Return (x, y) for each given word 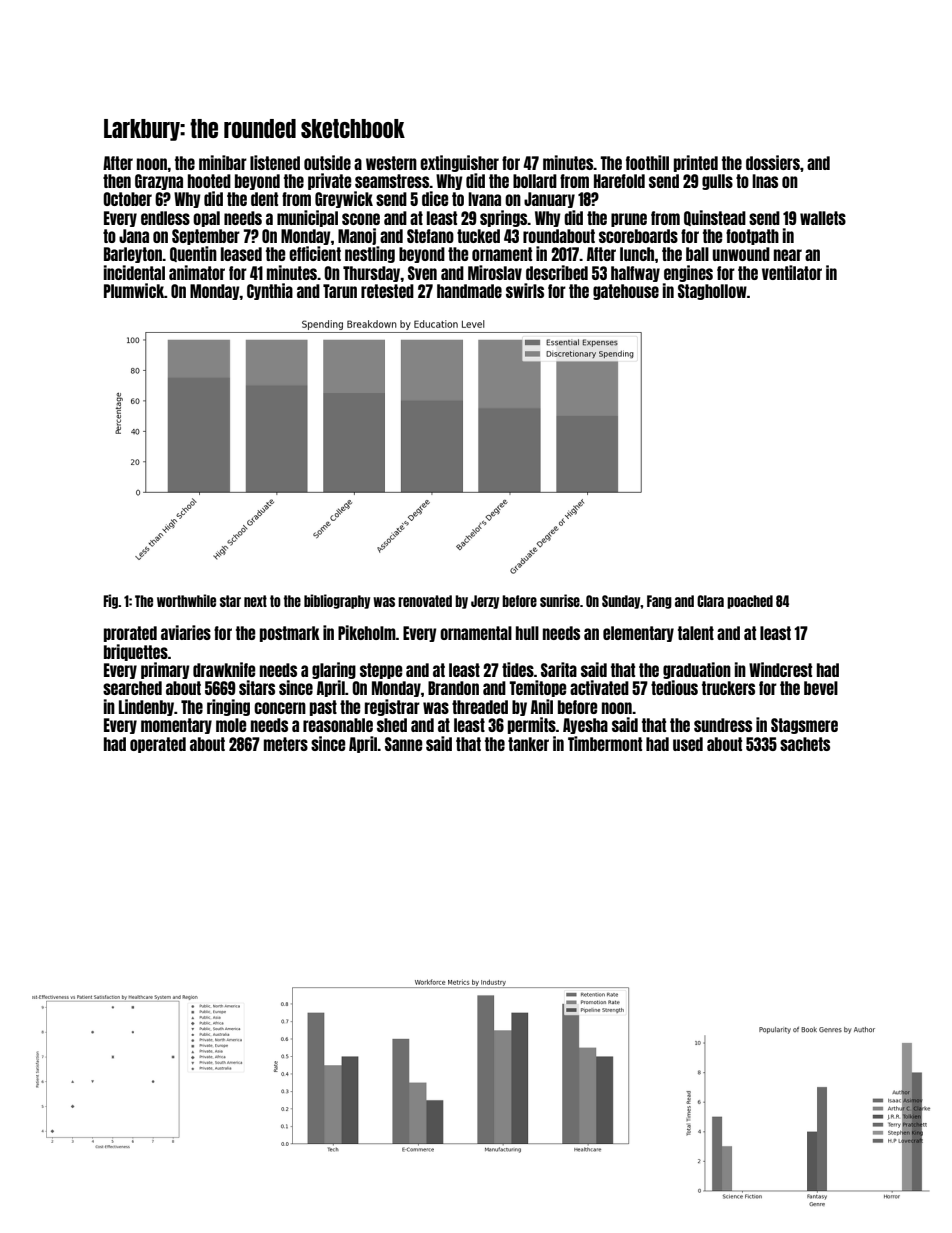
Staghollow (712, 292)
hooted (209, 181)
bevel (821, 688)
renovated (425, 601)
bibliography (337, 601)
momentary (176, 726)
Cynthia (270, 291)
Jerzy (485, 602)
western (391, 163)
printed (696, 163)
